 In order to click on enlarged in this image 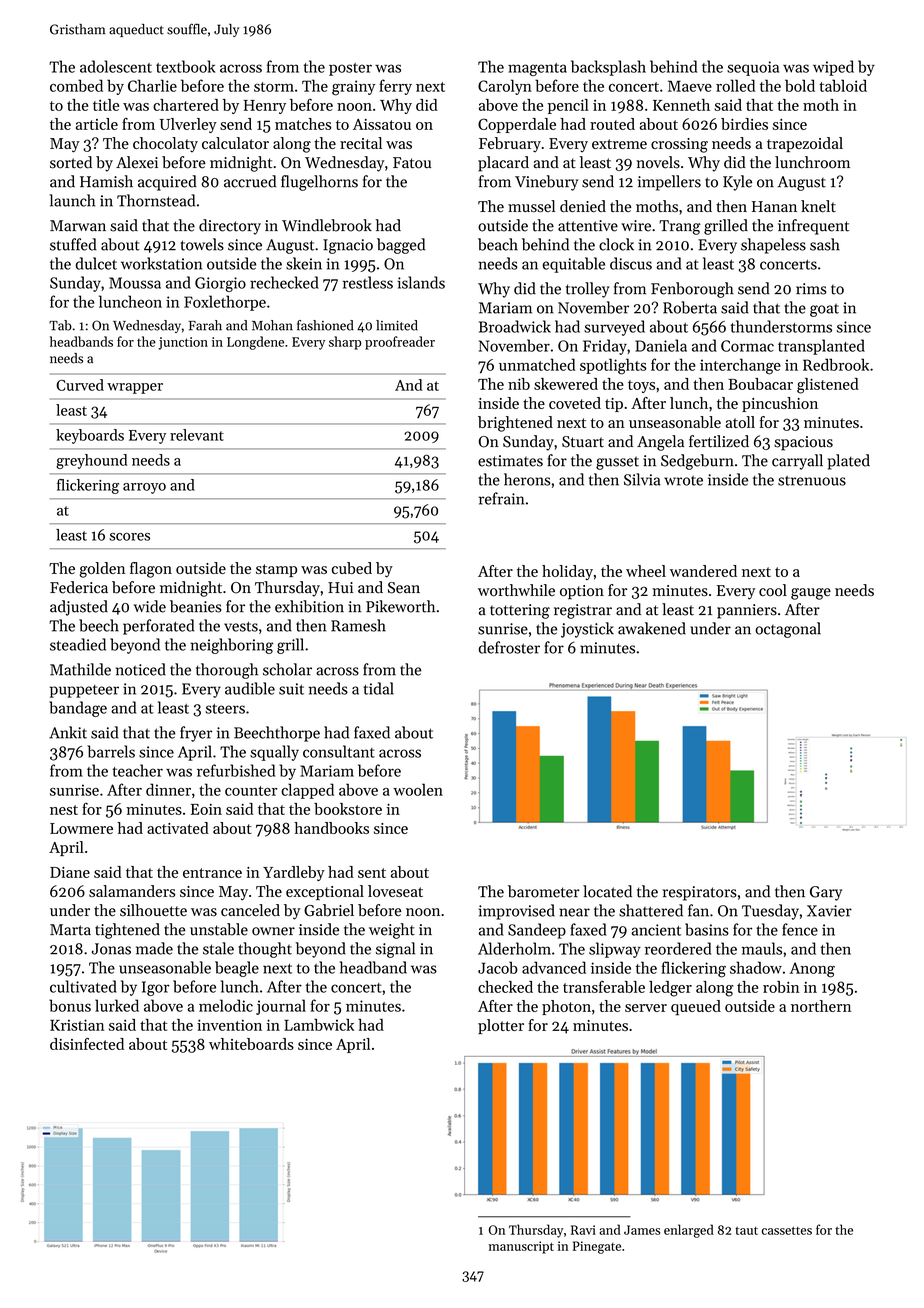, I will do `click(689, 1231)`.
